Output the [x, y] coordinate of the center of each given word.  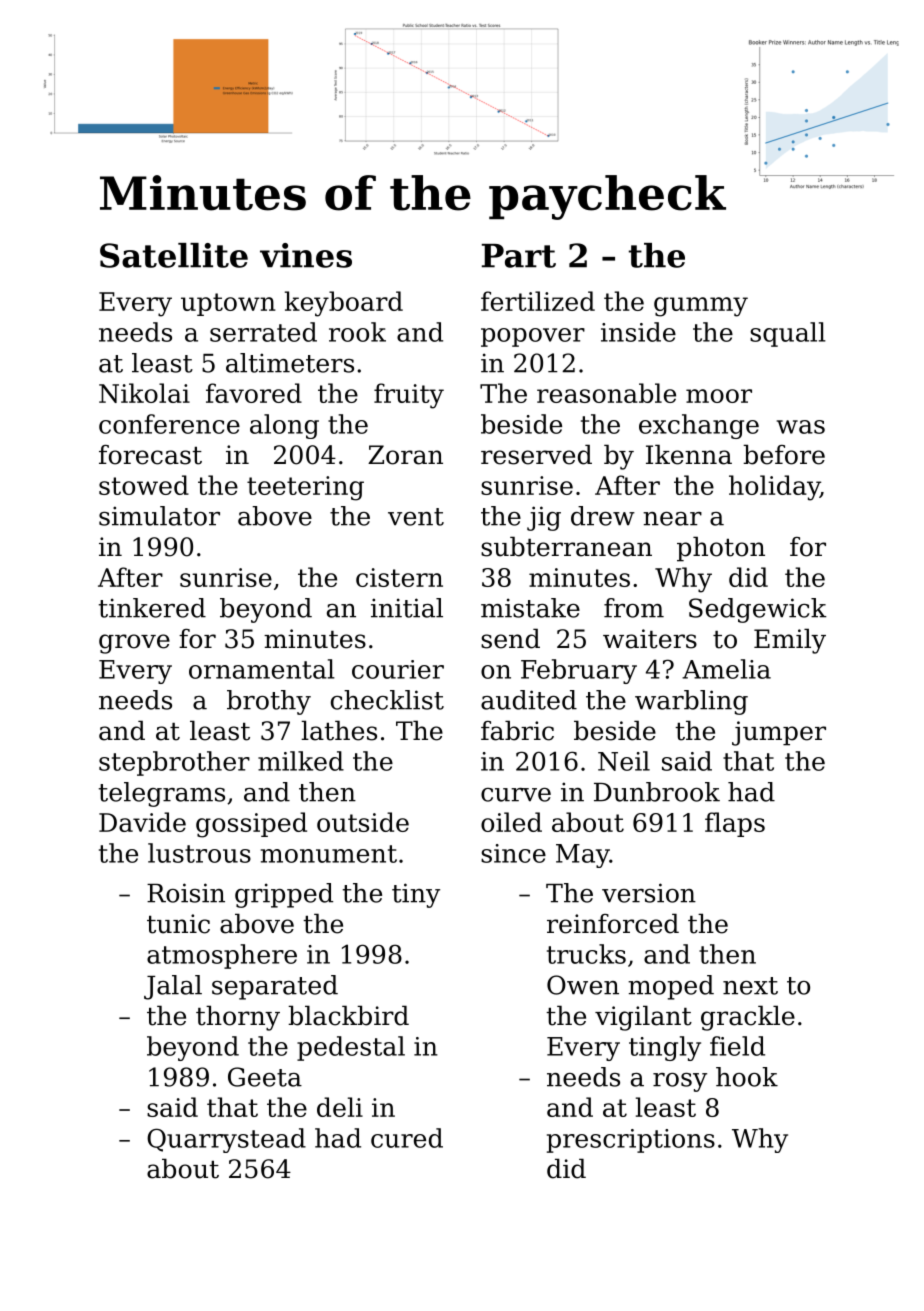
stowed [144, 485]
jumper [779, 733]
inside [638, 332]
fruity [409, 396]
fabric [517, 730]
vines [306, 255]
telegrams [162, 794]
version [649, 893]
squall [788, 334]
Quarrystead [226, 1140]
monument [329, 854]
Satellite [174, 255]
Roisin [186, 893]
